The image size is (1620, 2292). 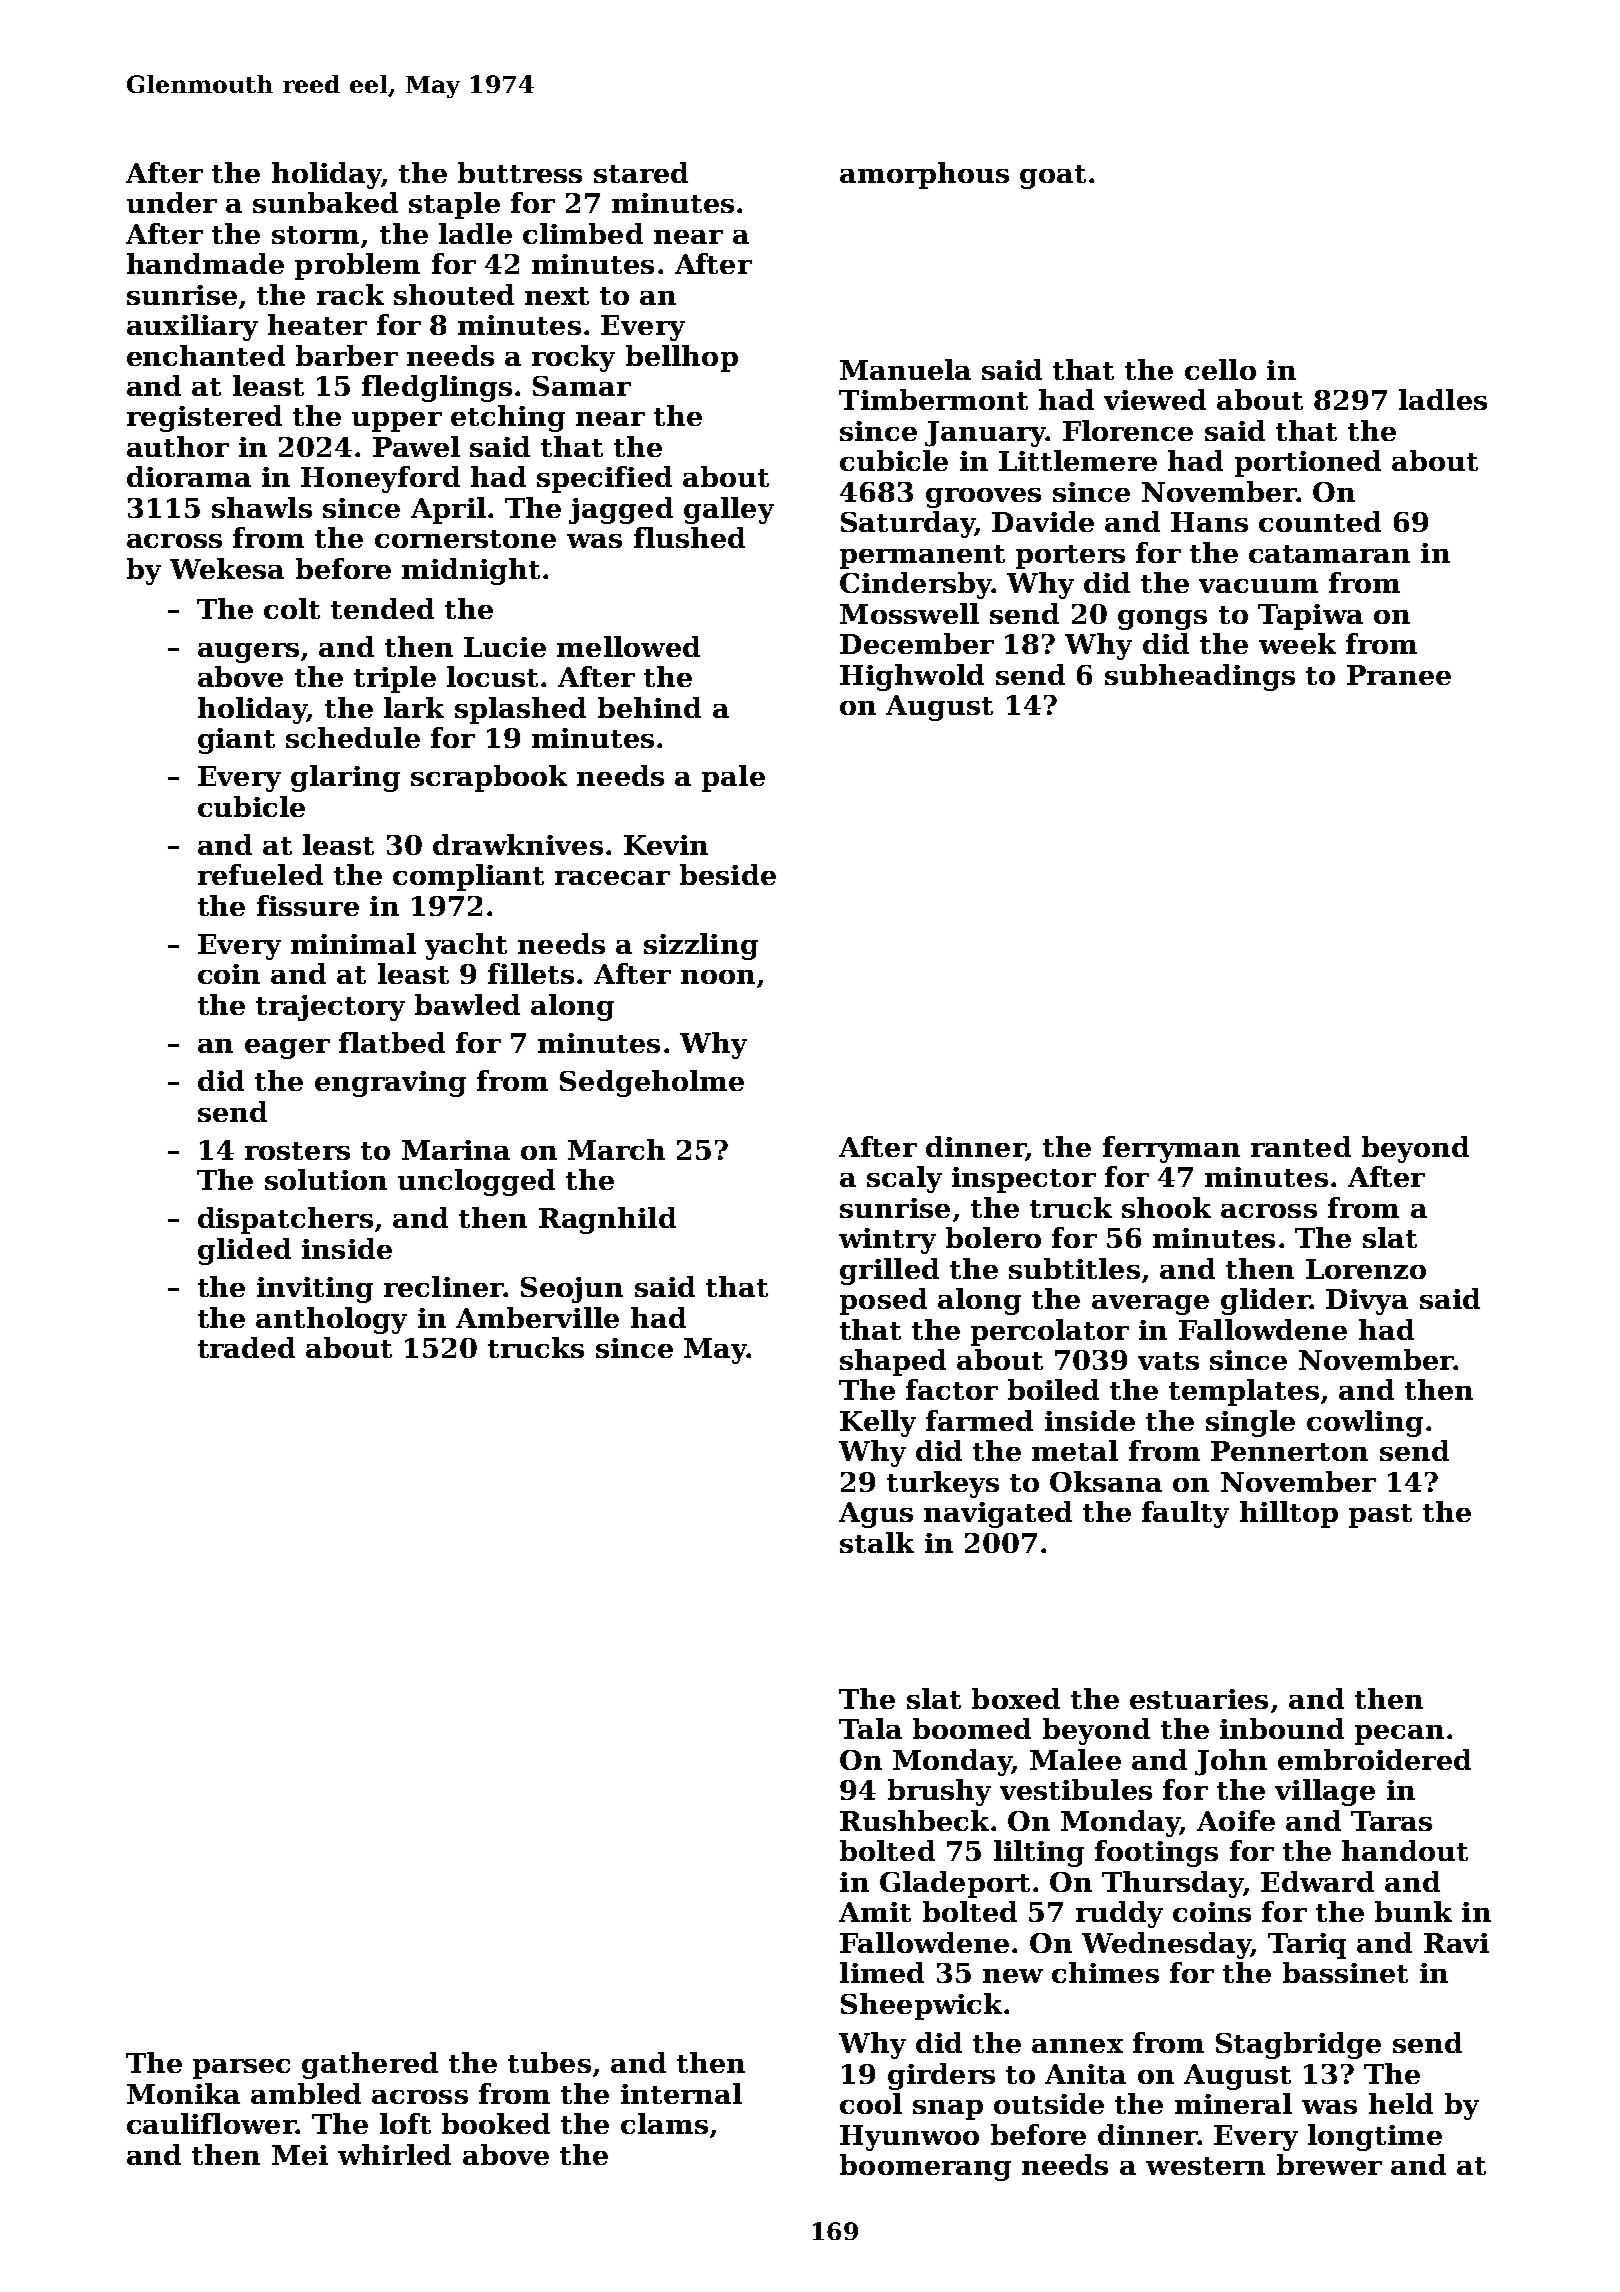 I want to click on pecan, so click(x=1399, y=1735).
